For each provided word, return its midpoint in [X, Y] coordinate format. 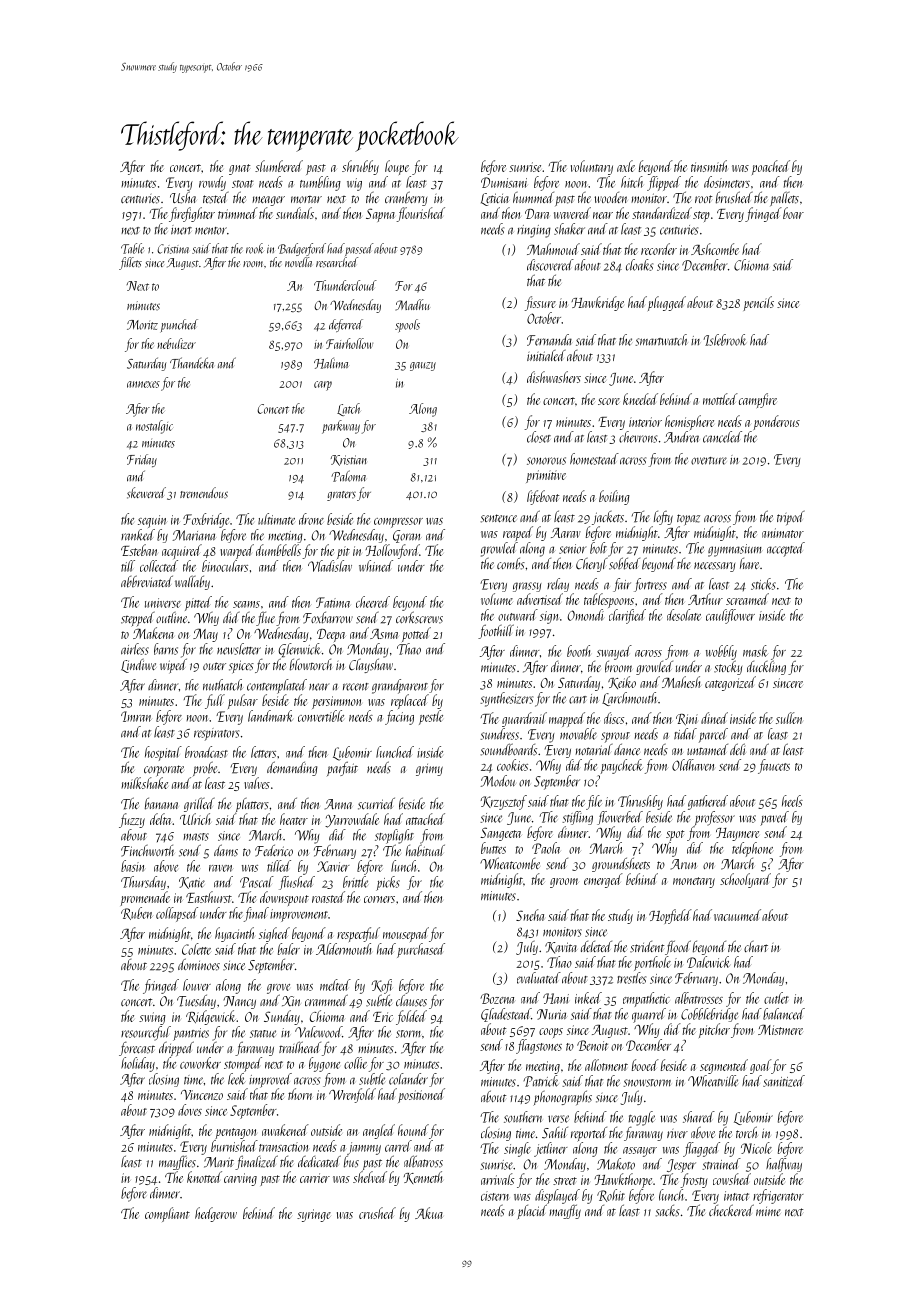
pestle [431, 717]
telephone [752, 849]
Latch [348, 409]
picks [388, 883]
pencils [758, 303]
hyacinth [234, 934]
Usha [183, 197]
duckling [766, 667]
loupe [397, 167]
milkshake [144, 783]
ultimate [276, 519]
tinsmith [709, 166]
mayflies [177, 1162]
